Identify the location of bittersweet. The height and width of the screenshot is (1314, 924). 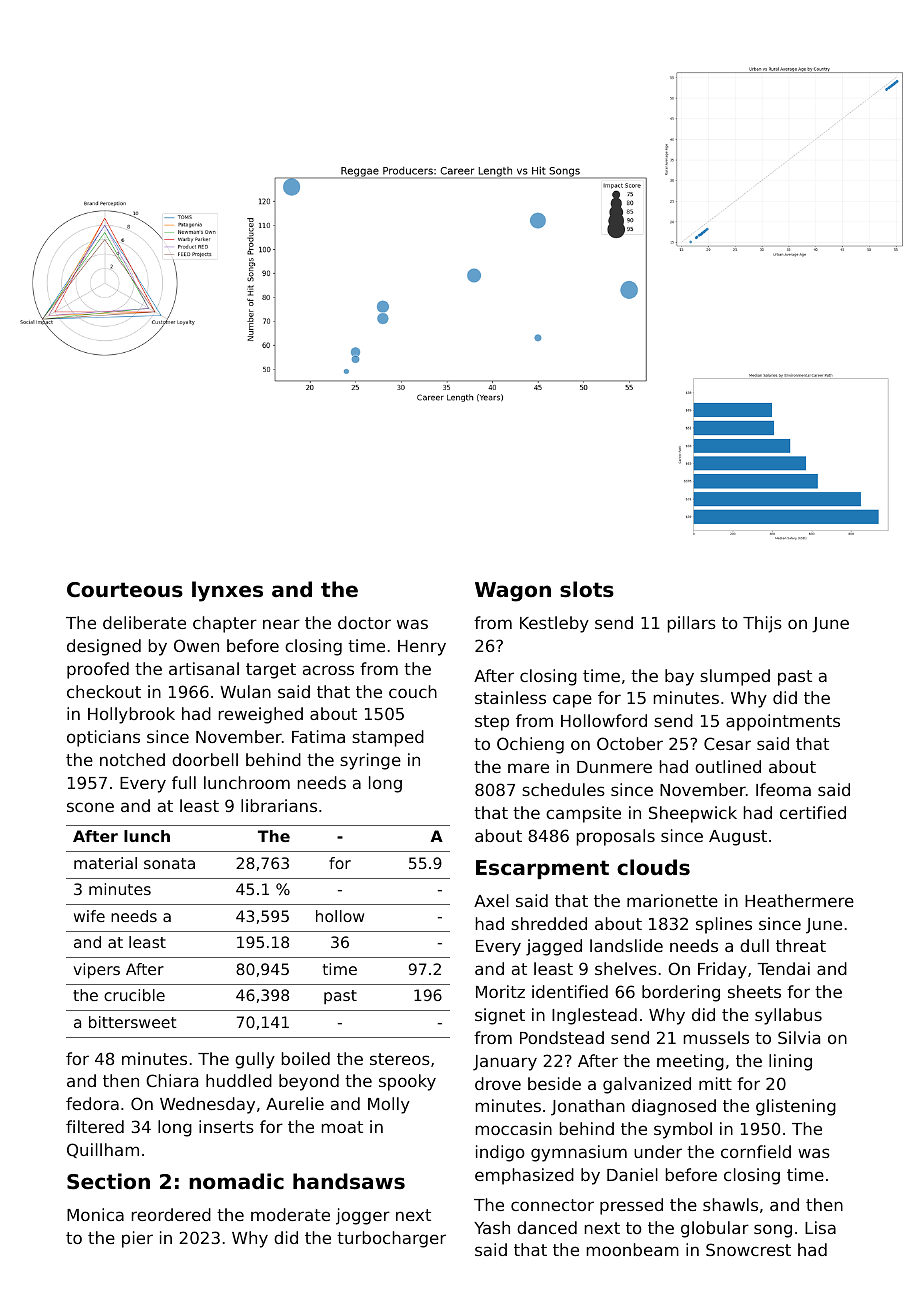
(133, 1022).
